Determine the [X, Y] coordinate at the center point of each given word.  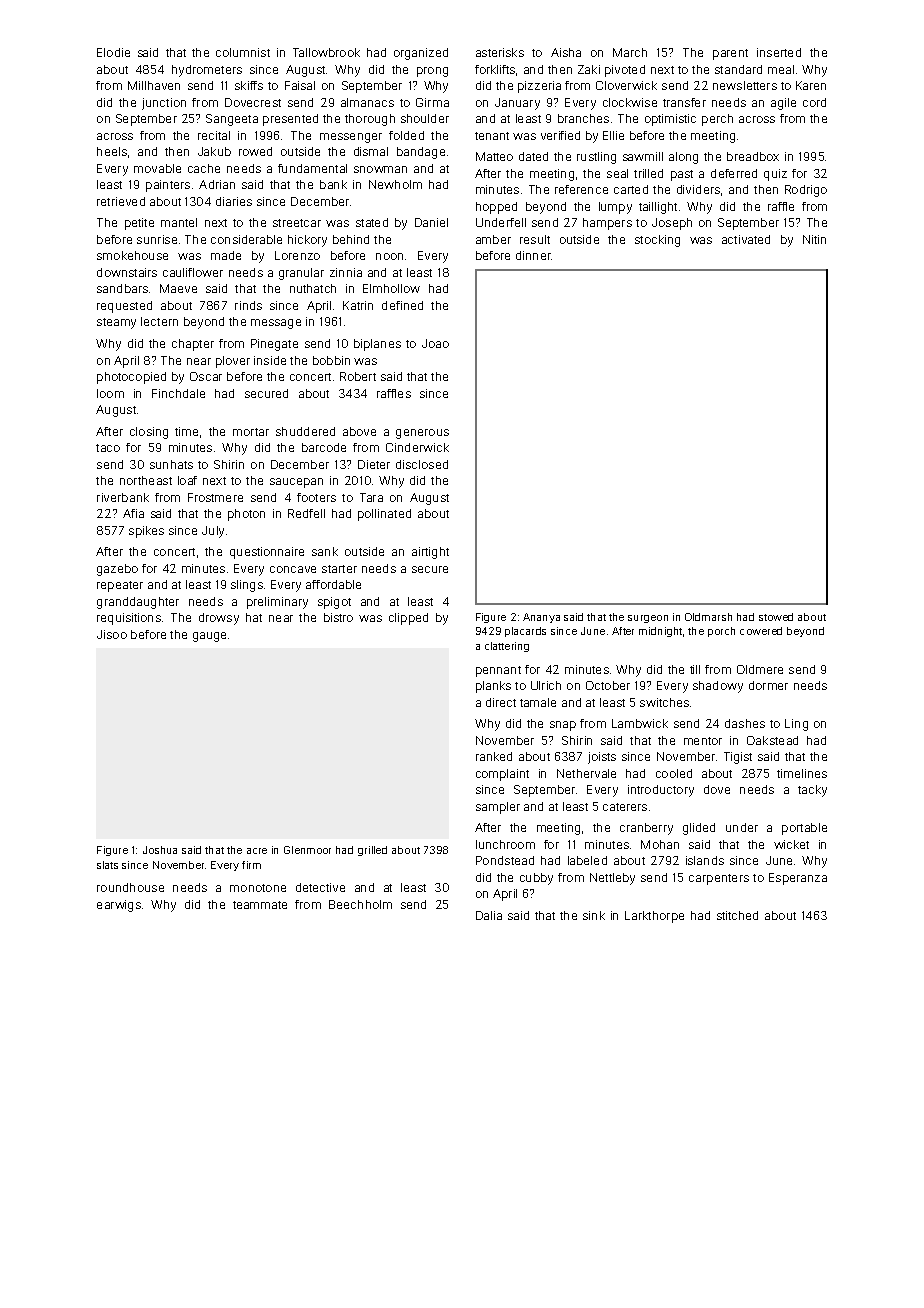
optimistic [670, 120]
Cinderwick [417, 447]
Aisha [566, 52]
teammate [260, 905]
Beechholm [360, 904]
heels [112, 151]
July [213, 532]
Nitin [814, 239]
